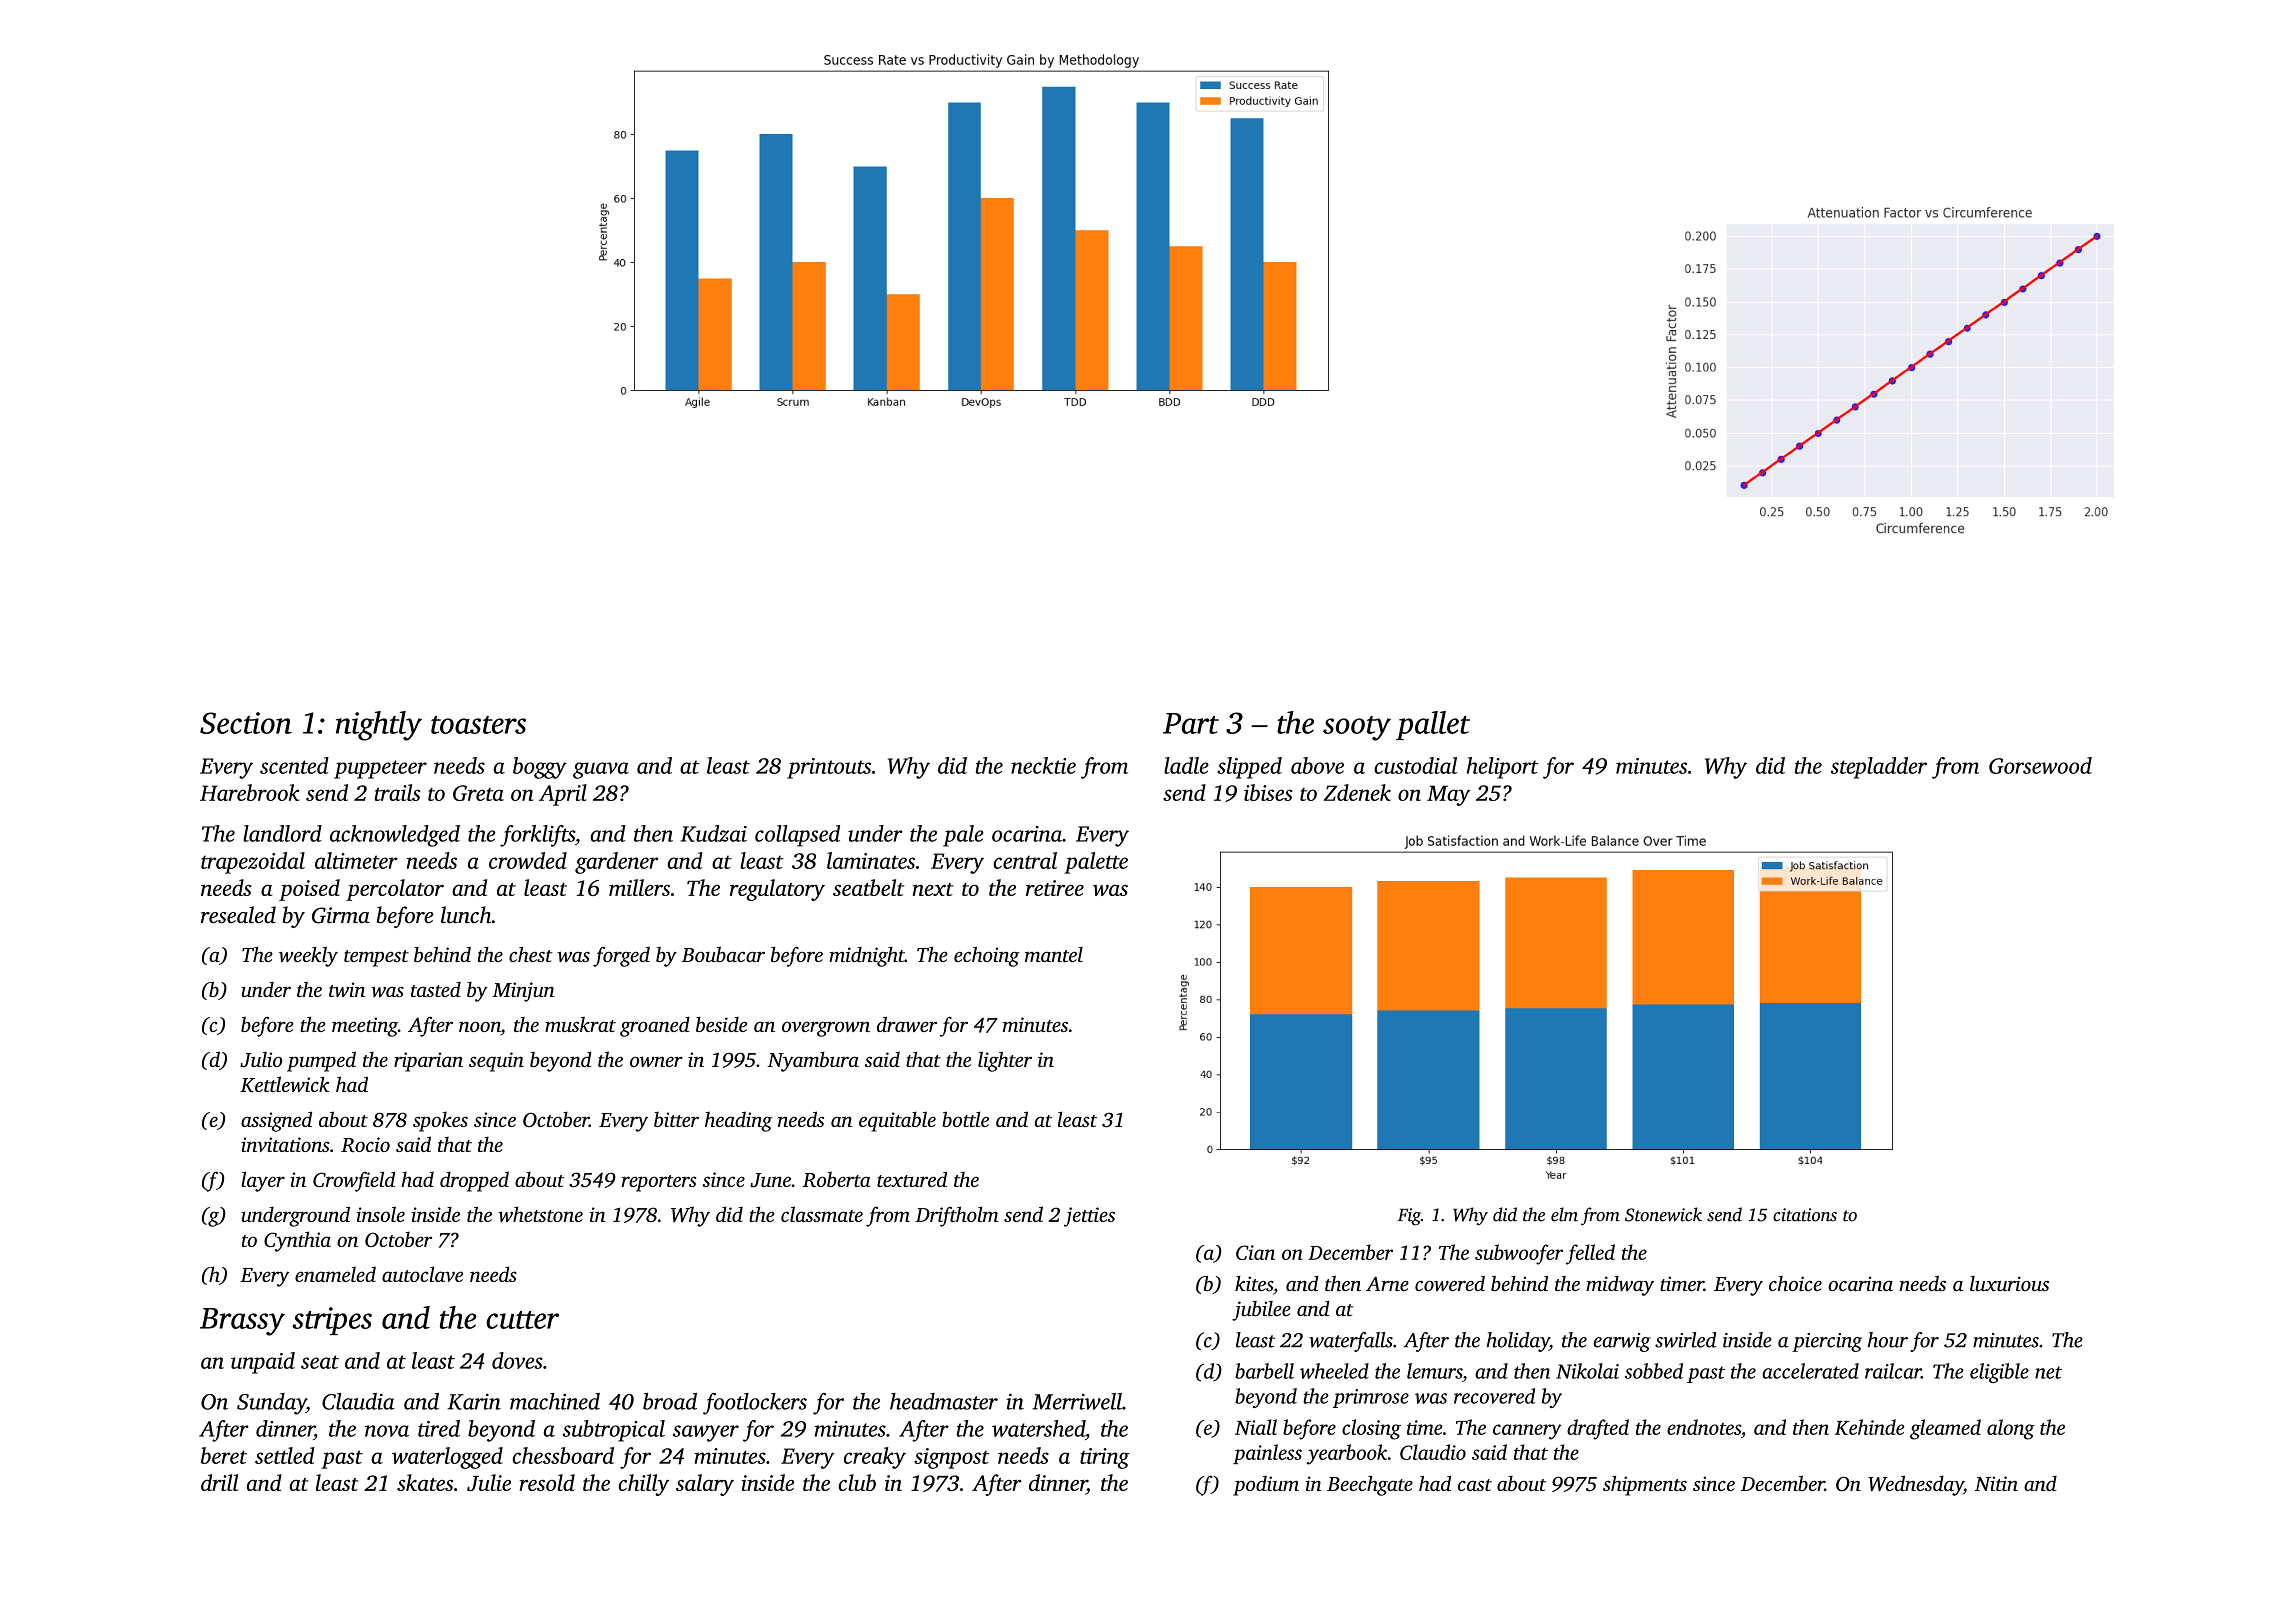  Describe the element at coordinates (341, 915) in the image. I see `Girma` at that location.
